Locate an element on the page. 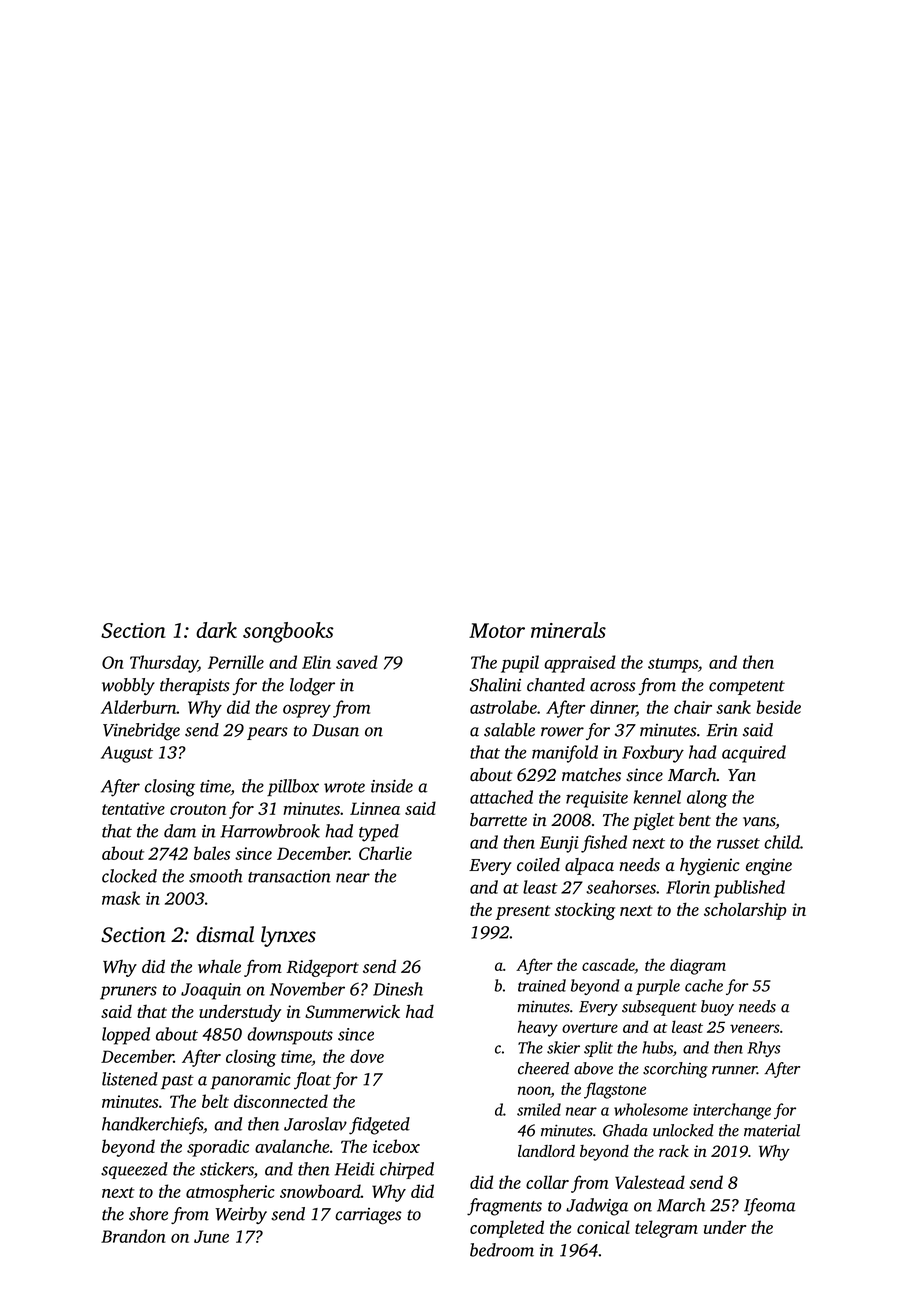 The image size is (908, 1316). sank is located at coordinates (733, 707).
